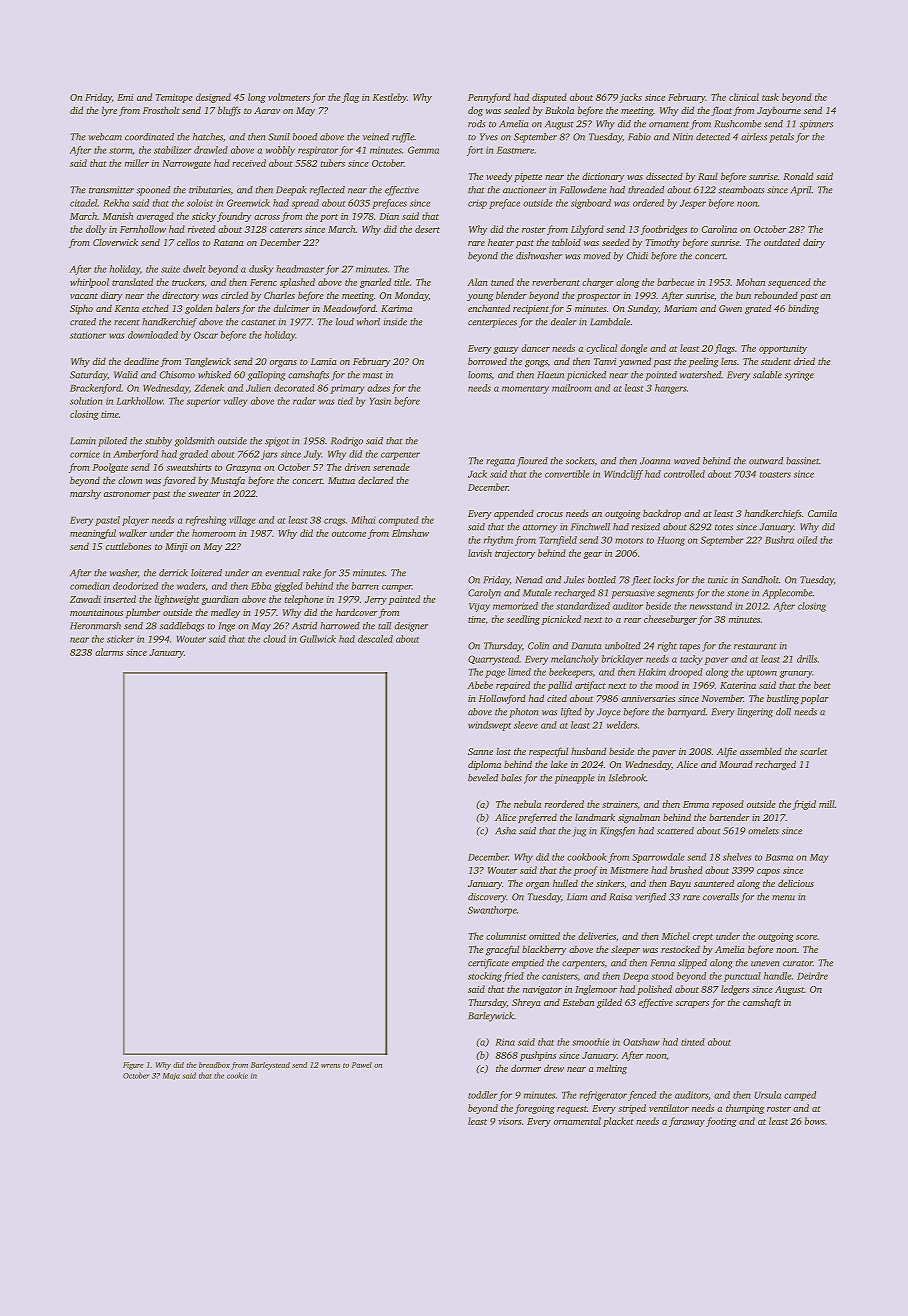  I want to click on appended, so click(514, 514).
